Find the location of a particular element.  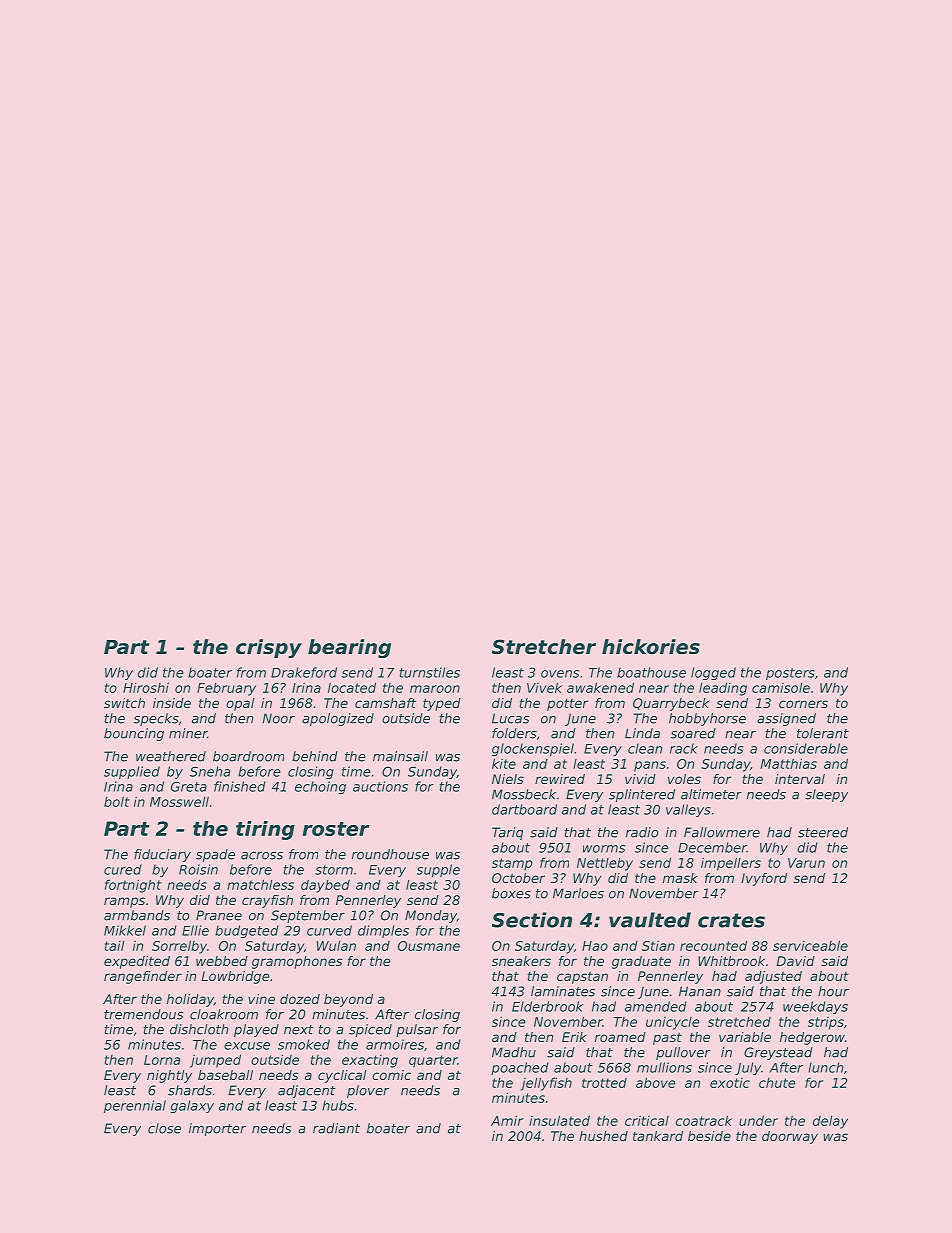

turnstiles is located at coordinates (430, 672).
